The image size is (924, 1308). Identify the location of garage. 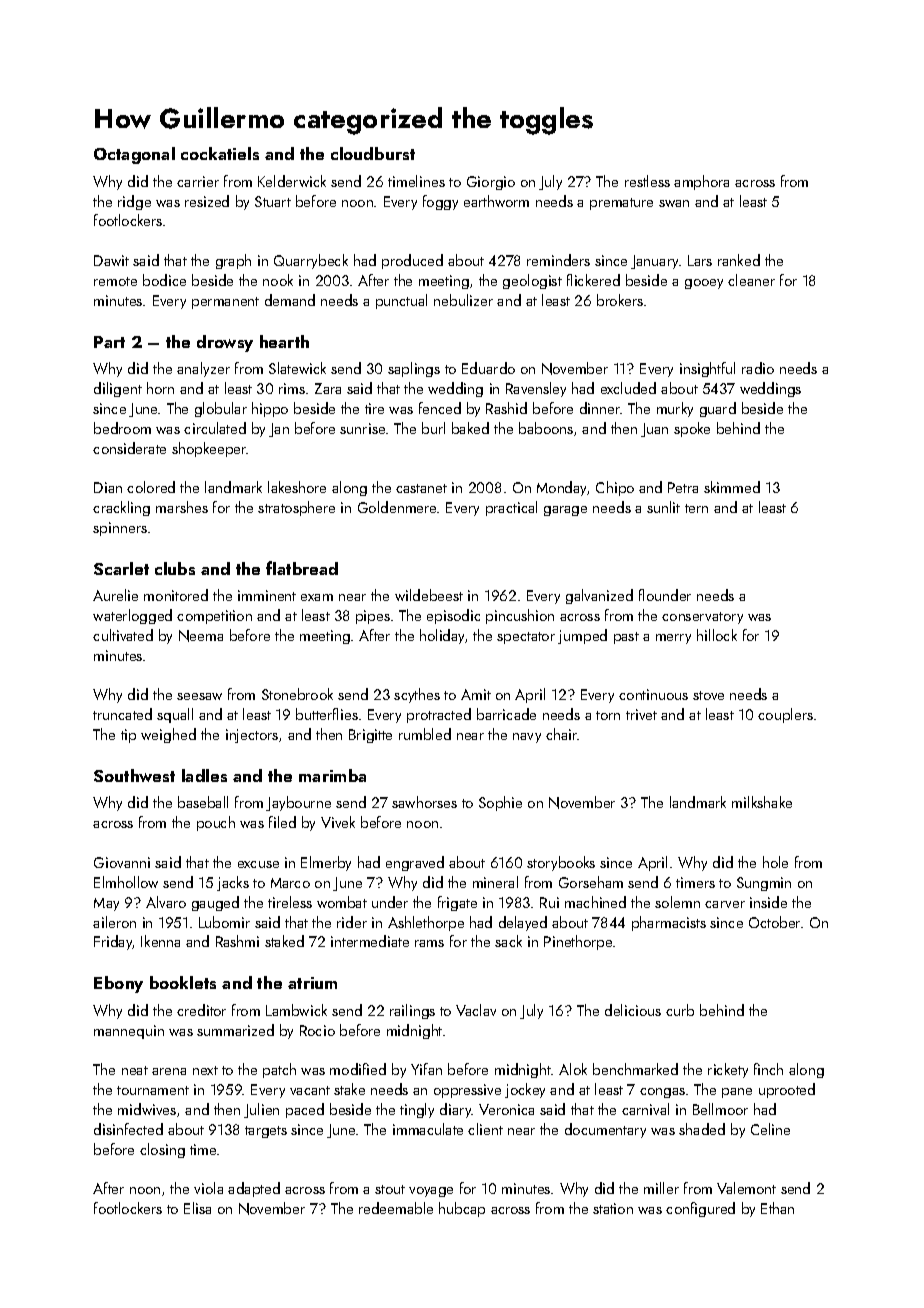
(565, 511).
